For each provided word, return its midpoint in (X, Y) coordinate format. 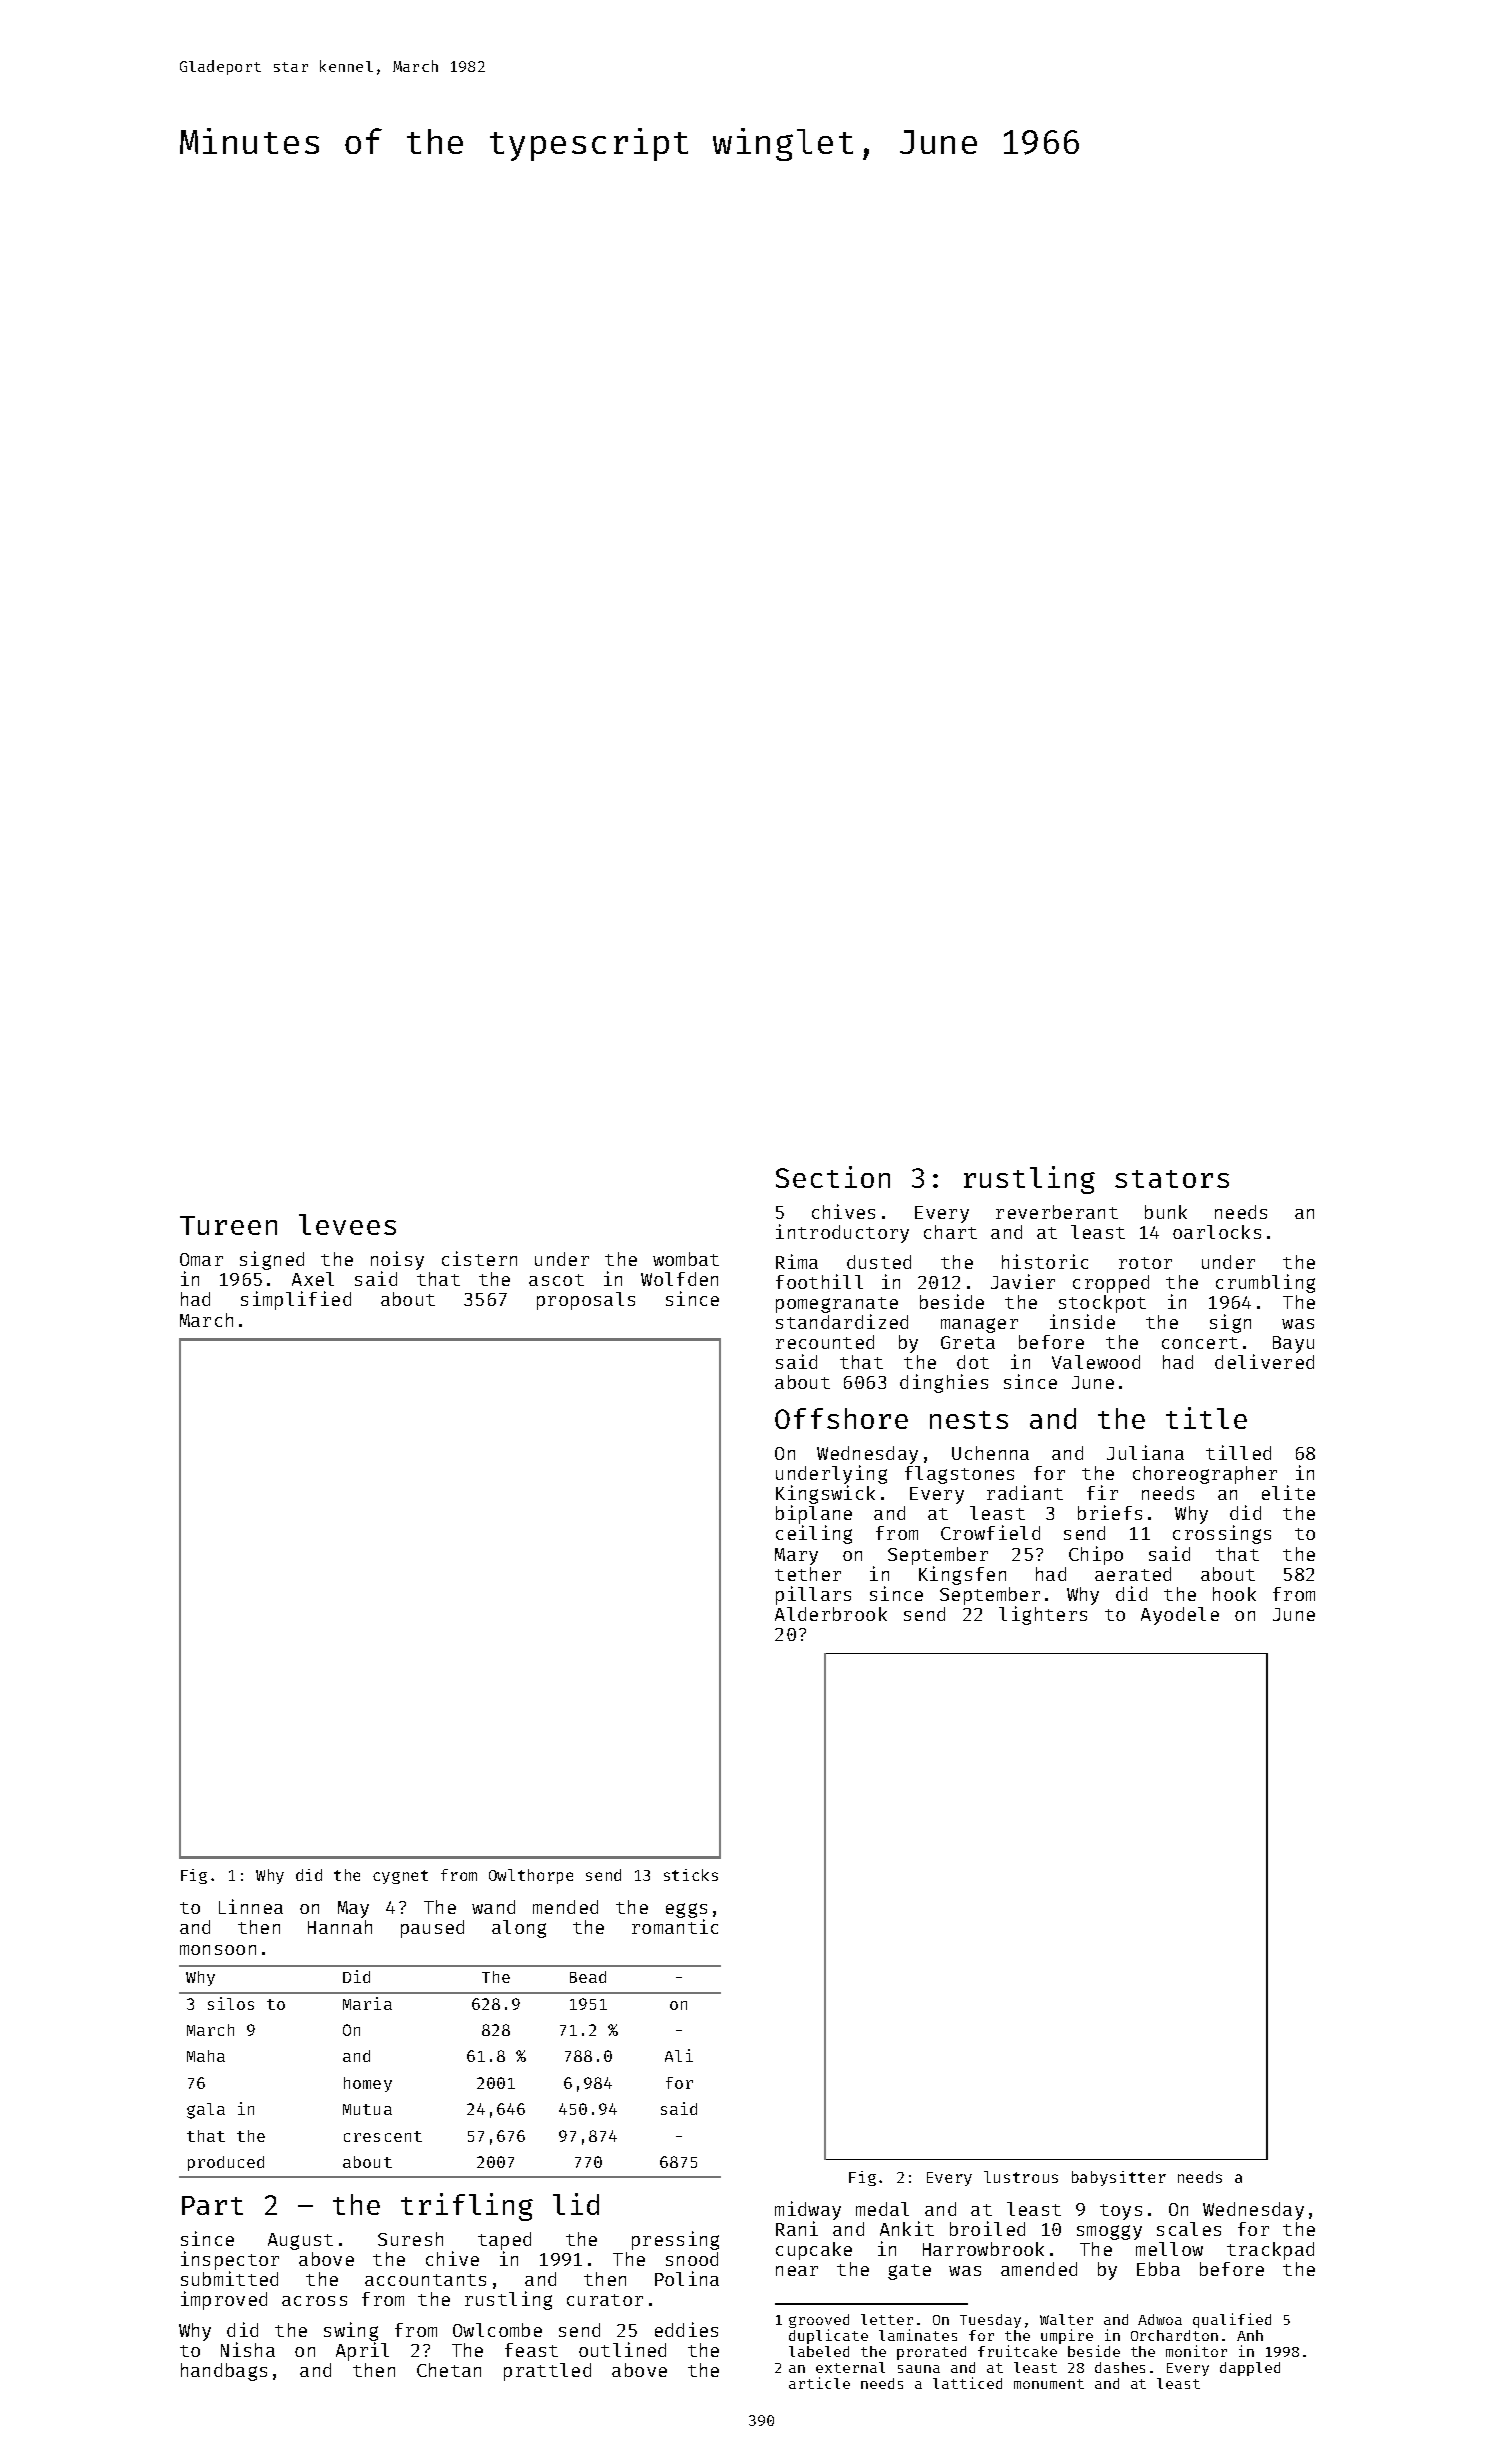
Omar (201, 1259)
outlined (622, 2349)
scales (1189, 2229)
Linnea (251, 1906)
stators (1172, 1179)
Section (833, 1177)
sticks (691, 1875)
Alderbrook (831, 1614)
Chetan (449, 2370)
